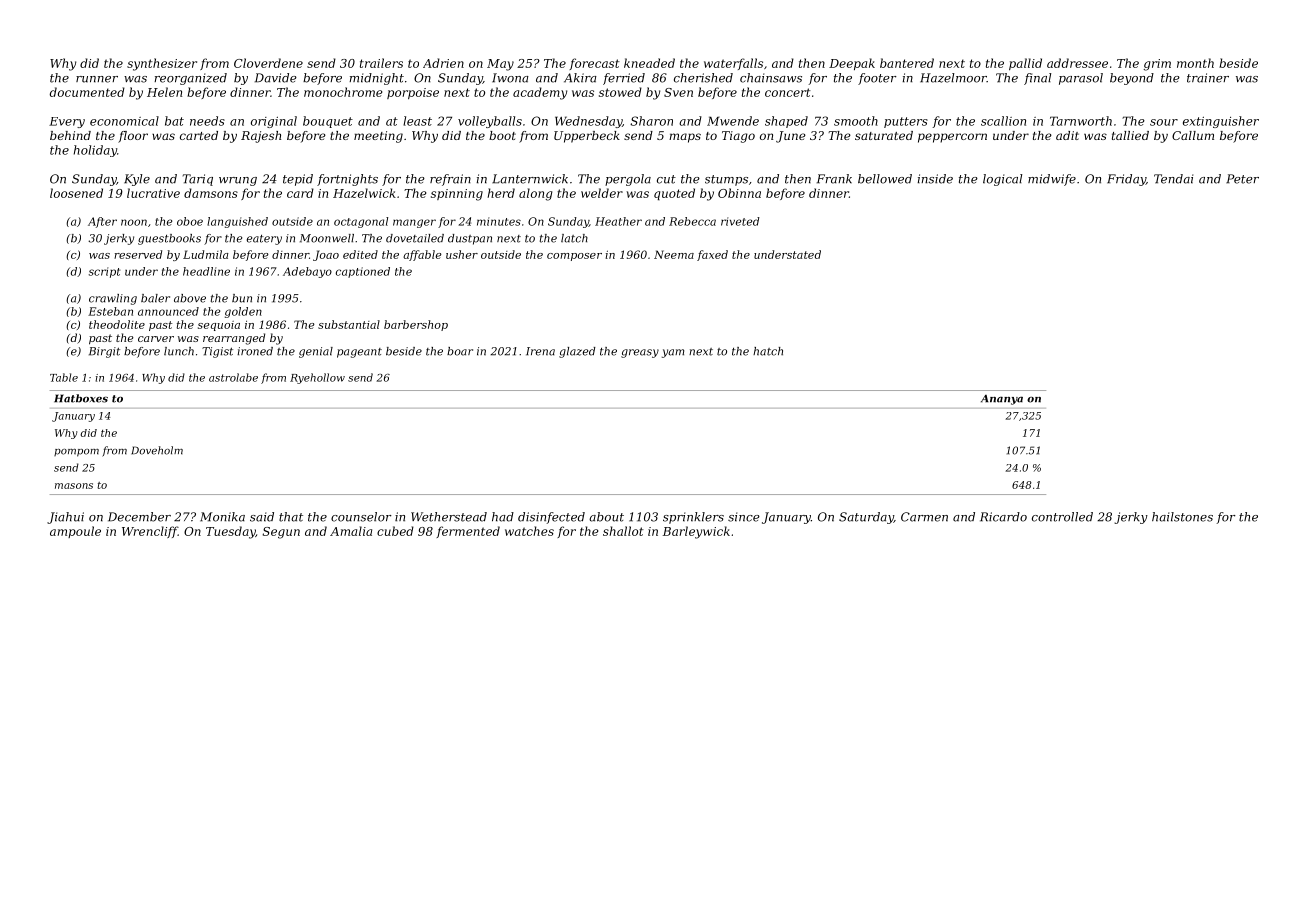 Image resolution: width=1308 pixels, height=924 pixels. I want to click on Cloverdene, so click(268, 63).
